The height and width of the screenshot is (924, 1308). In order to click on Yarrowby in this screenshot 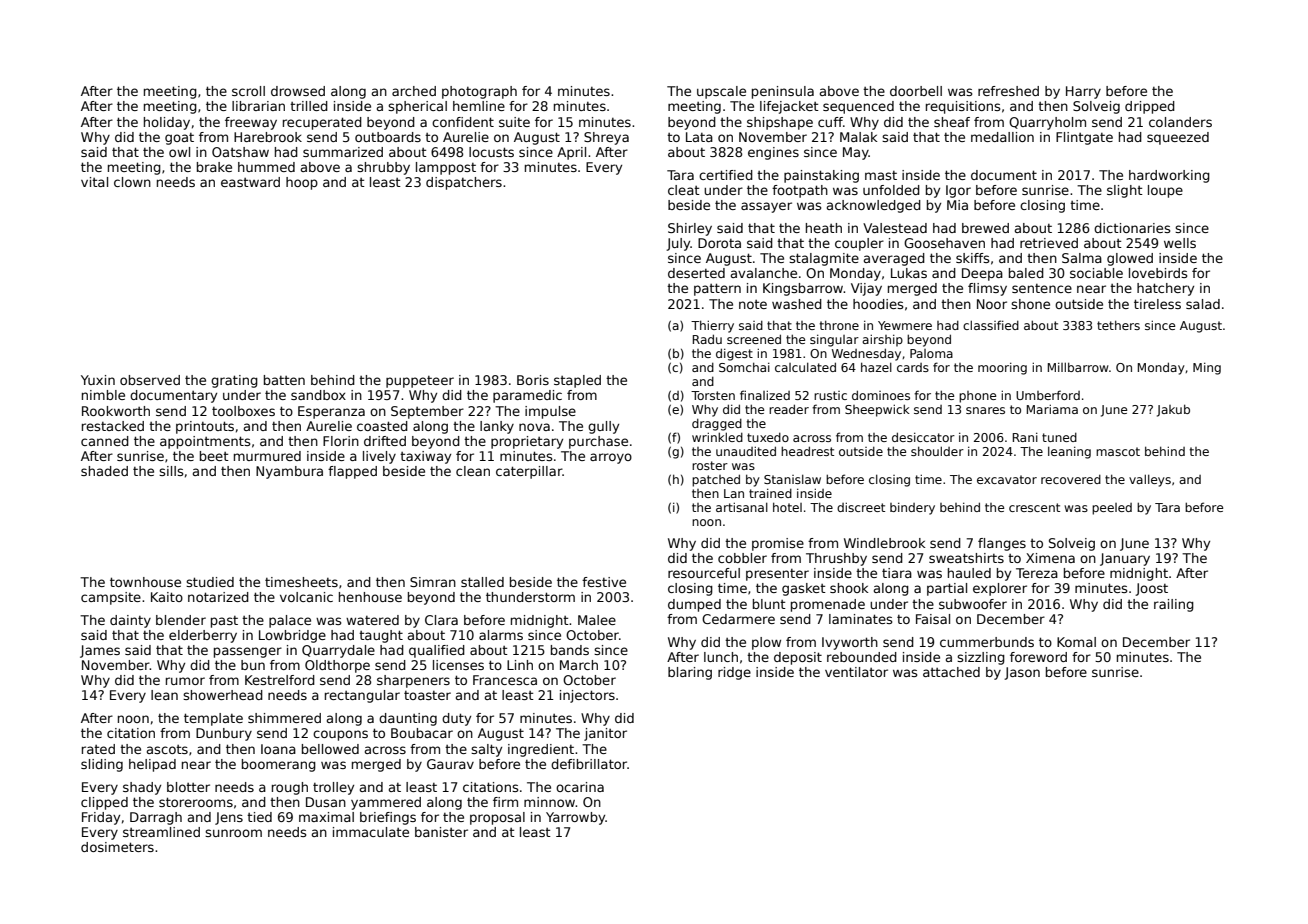, I will do `click(575, 818)`.
